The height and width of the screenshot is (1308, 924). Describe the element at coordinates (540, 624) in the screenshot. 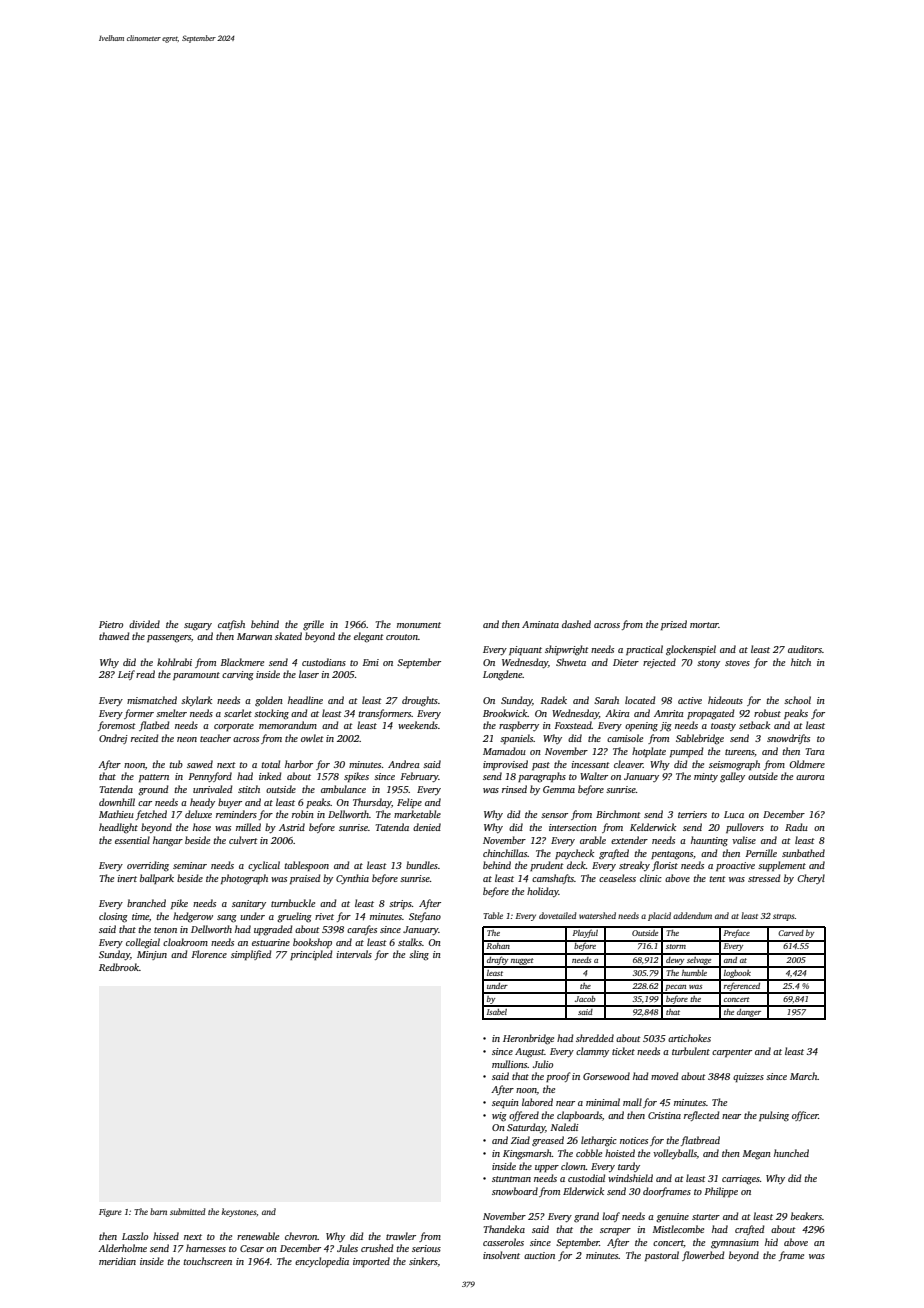

I see `Aminata` at that location.
